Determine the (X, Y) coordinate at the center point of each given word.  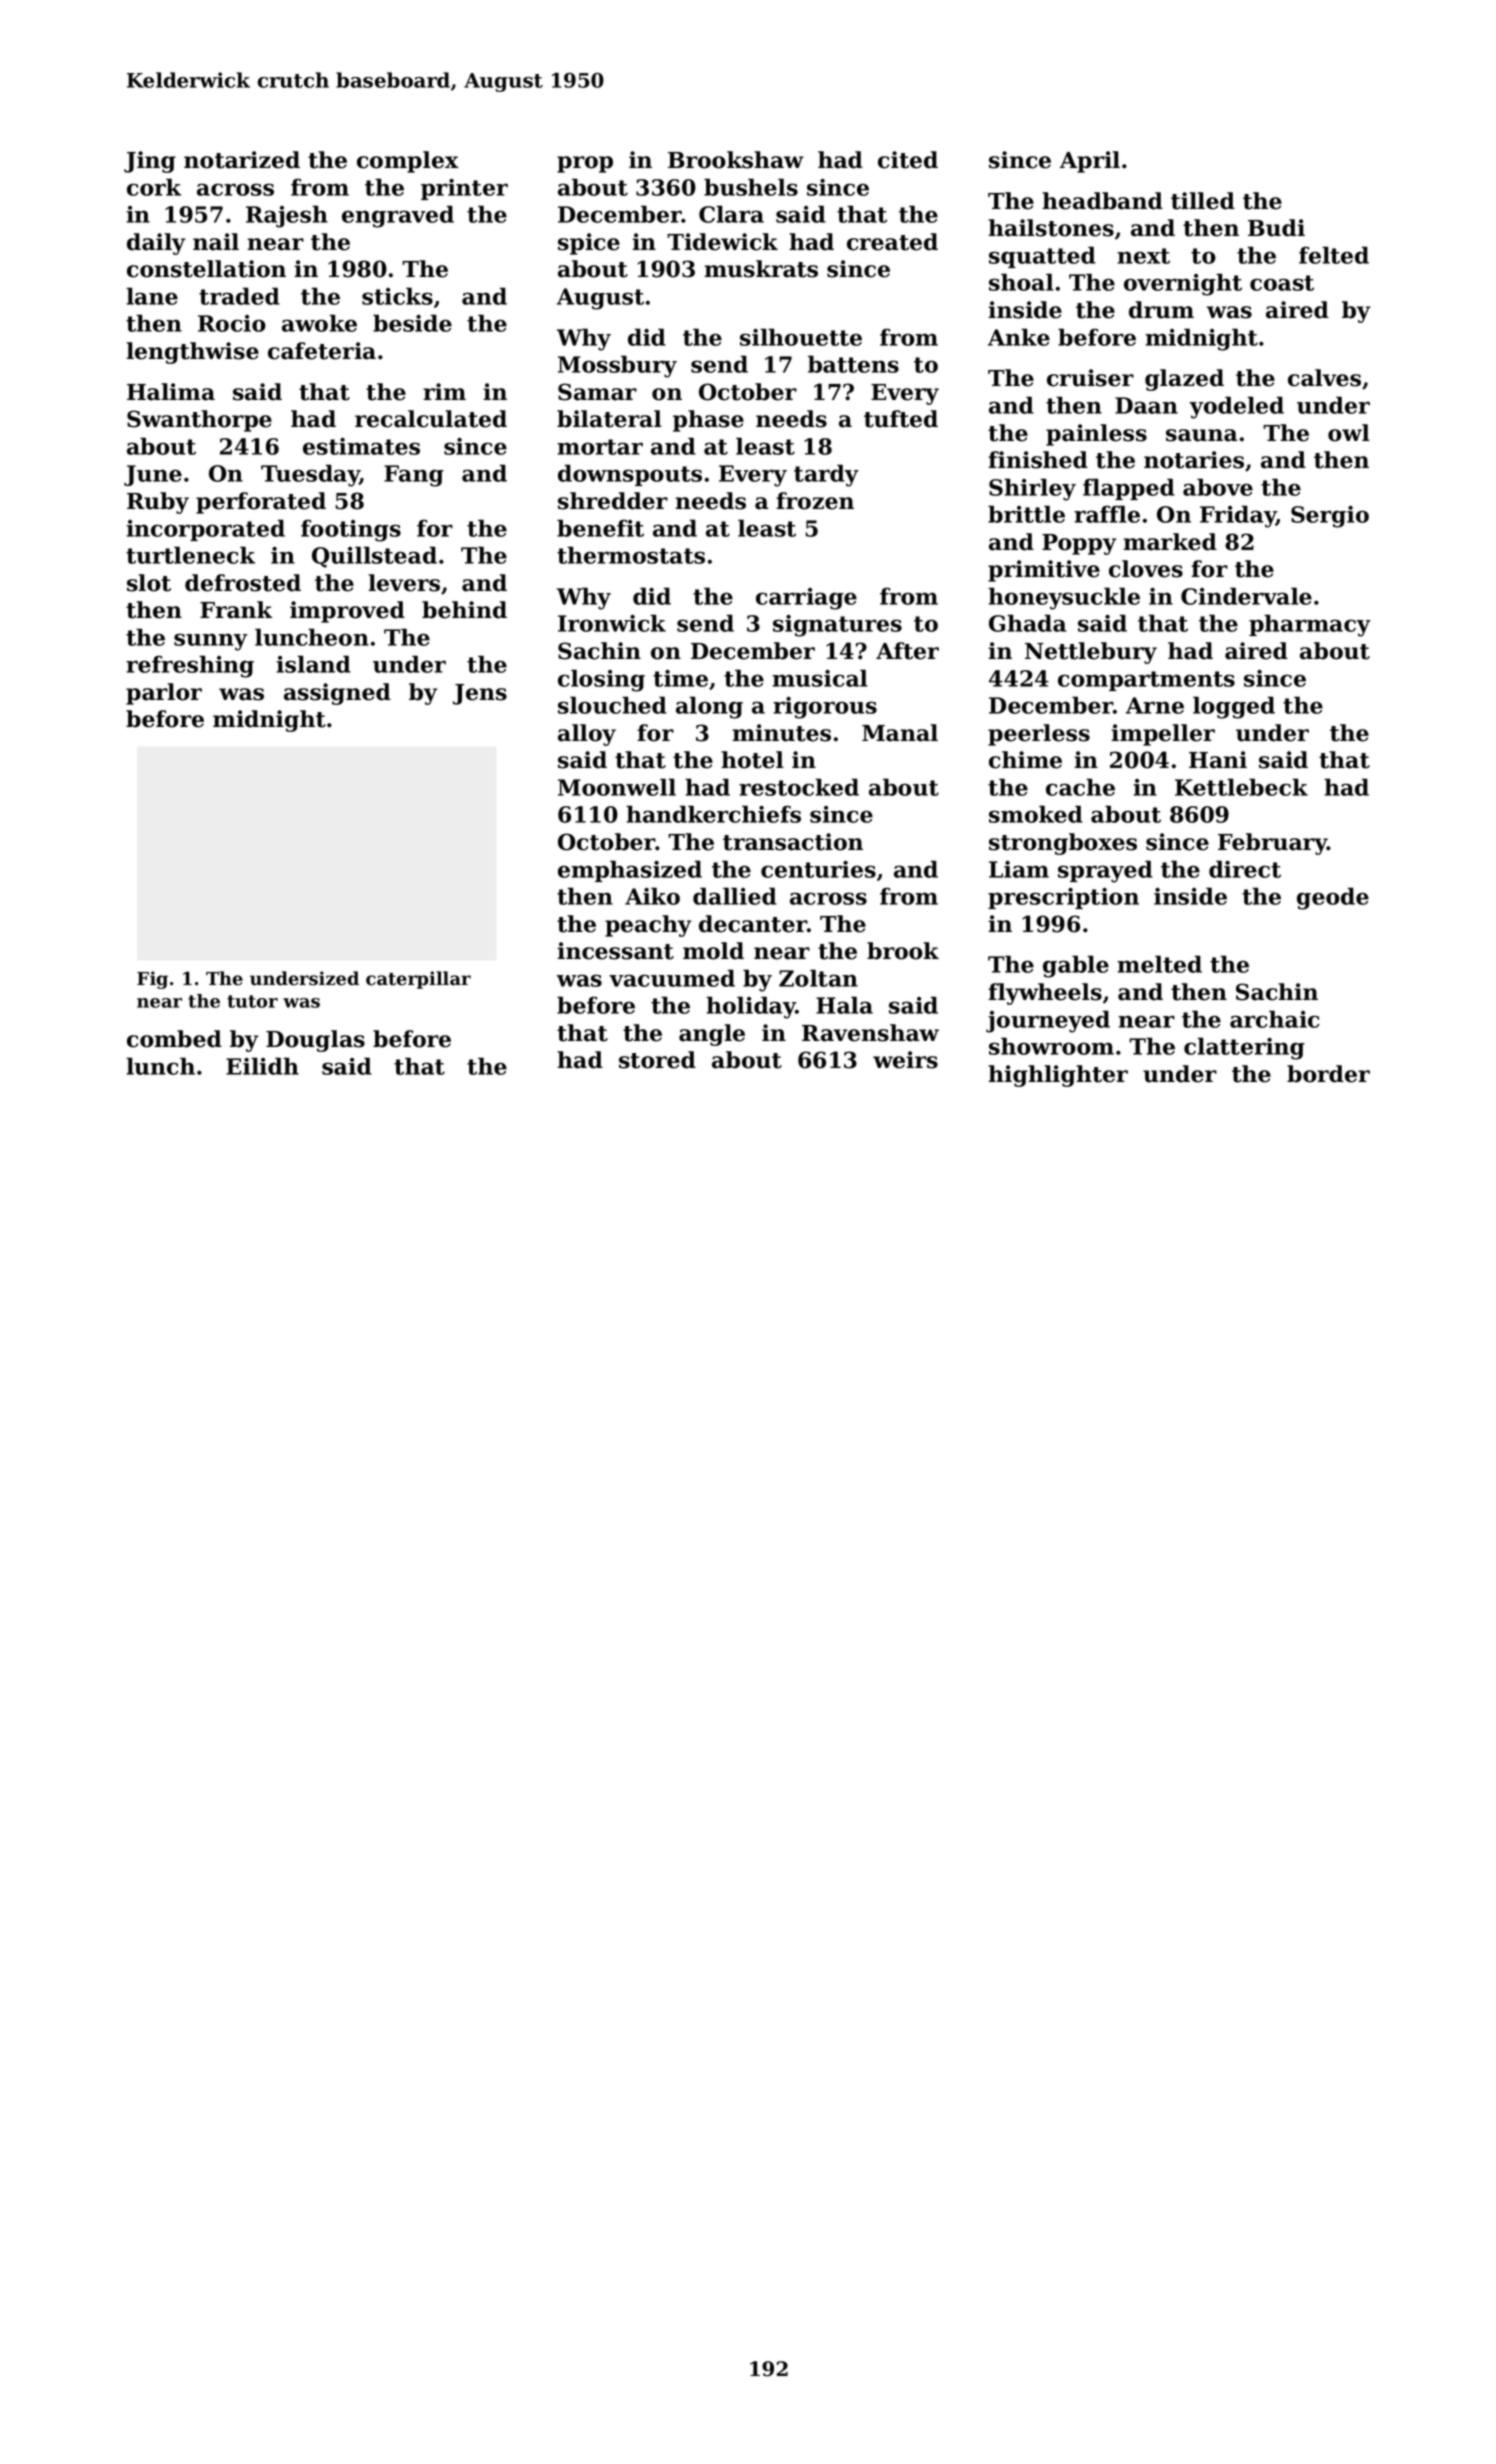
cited (908, 160)
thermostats (631, 555)
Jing (150, 162)
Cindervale (1246, 596)
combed (174, 1039)
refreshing (190, 666)
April (1090, 162)
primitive (1044, 571)
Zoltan (818, 978)
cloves (1146, 569)
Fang (414, 476)
